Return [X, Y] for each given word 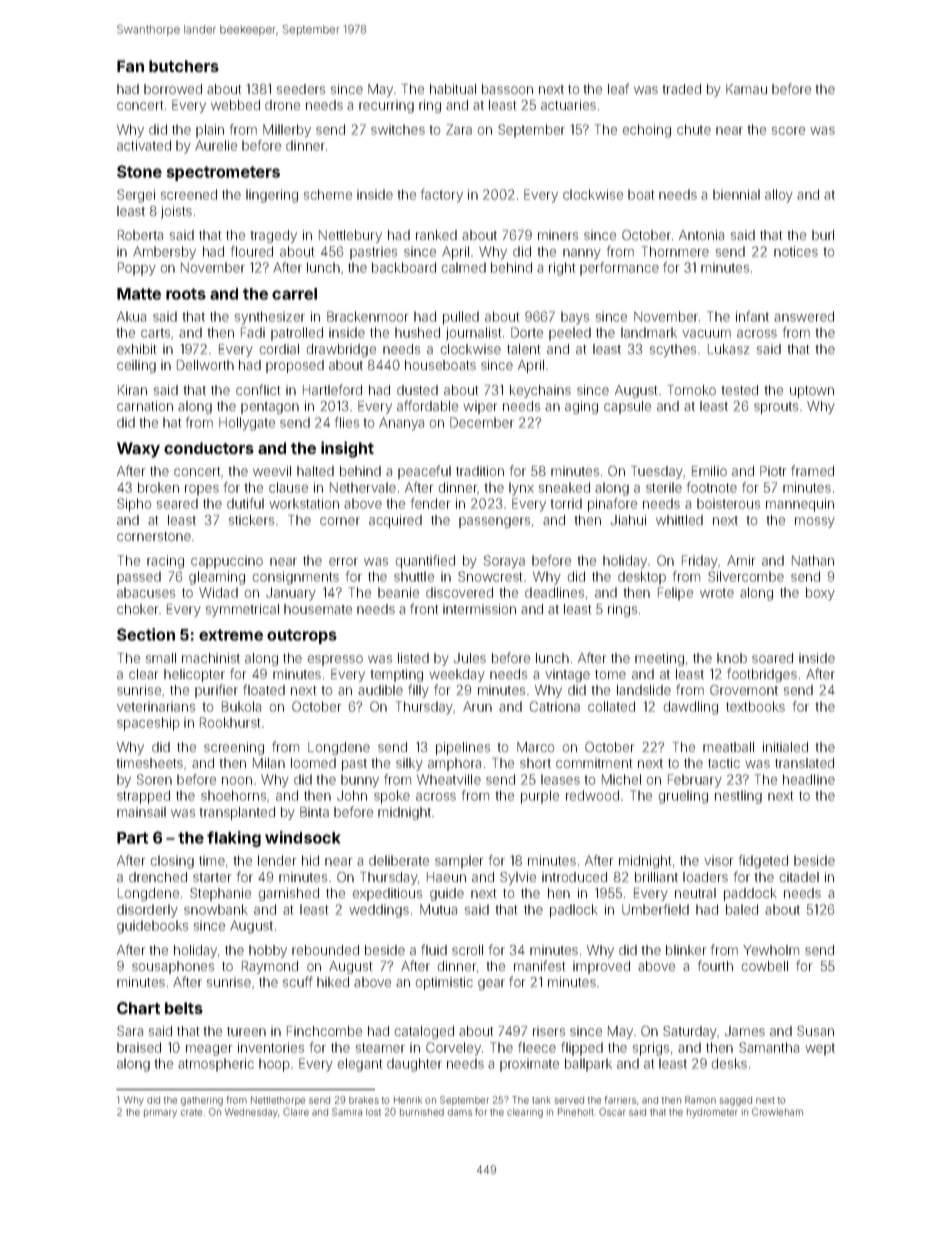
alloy [779, 196]
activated [144, 145]
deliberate [399, 860]
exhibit [136, 349]
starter [212, 877]
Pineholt [575, 1112]
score [788, 131]
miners [558, 235]
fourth [715, 965]
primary [160, 1114]
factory [442, 196]
